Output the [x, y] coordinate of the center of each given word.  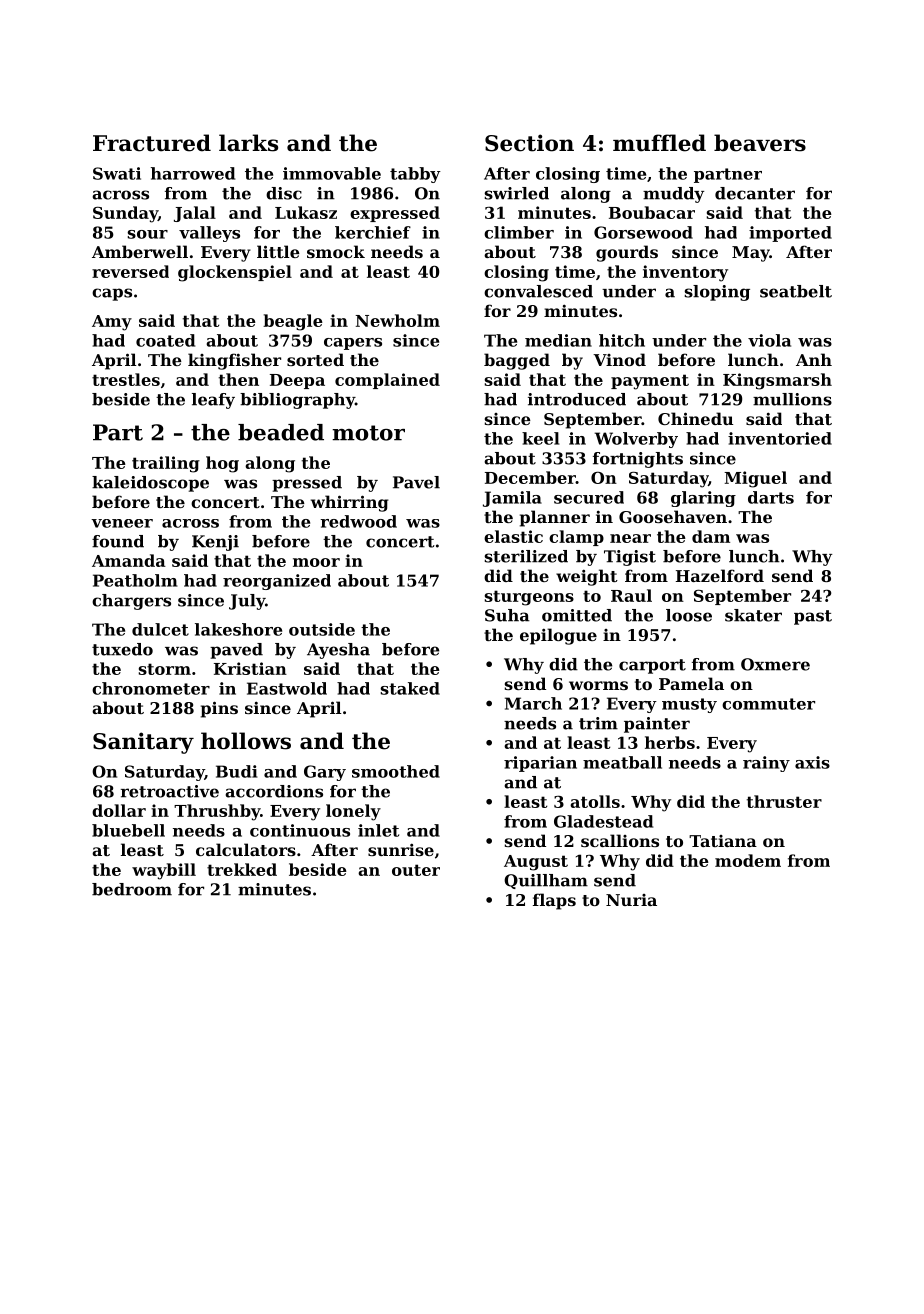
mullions [792, 399]
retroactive [170, 791]
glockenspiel [235, 273]
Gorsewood [643, 232]
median [558, 340]
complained [387, 381]
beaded [281, 432]
